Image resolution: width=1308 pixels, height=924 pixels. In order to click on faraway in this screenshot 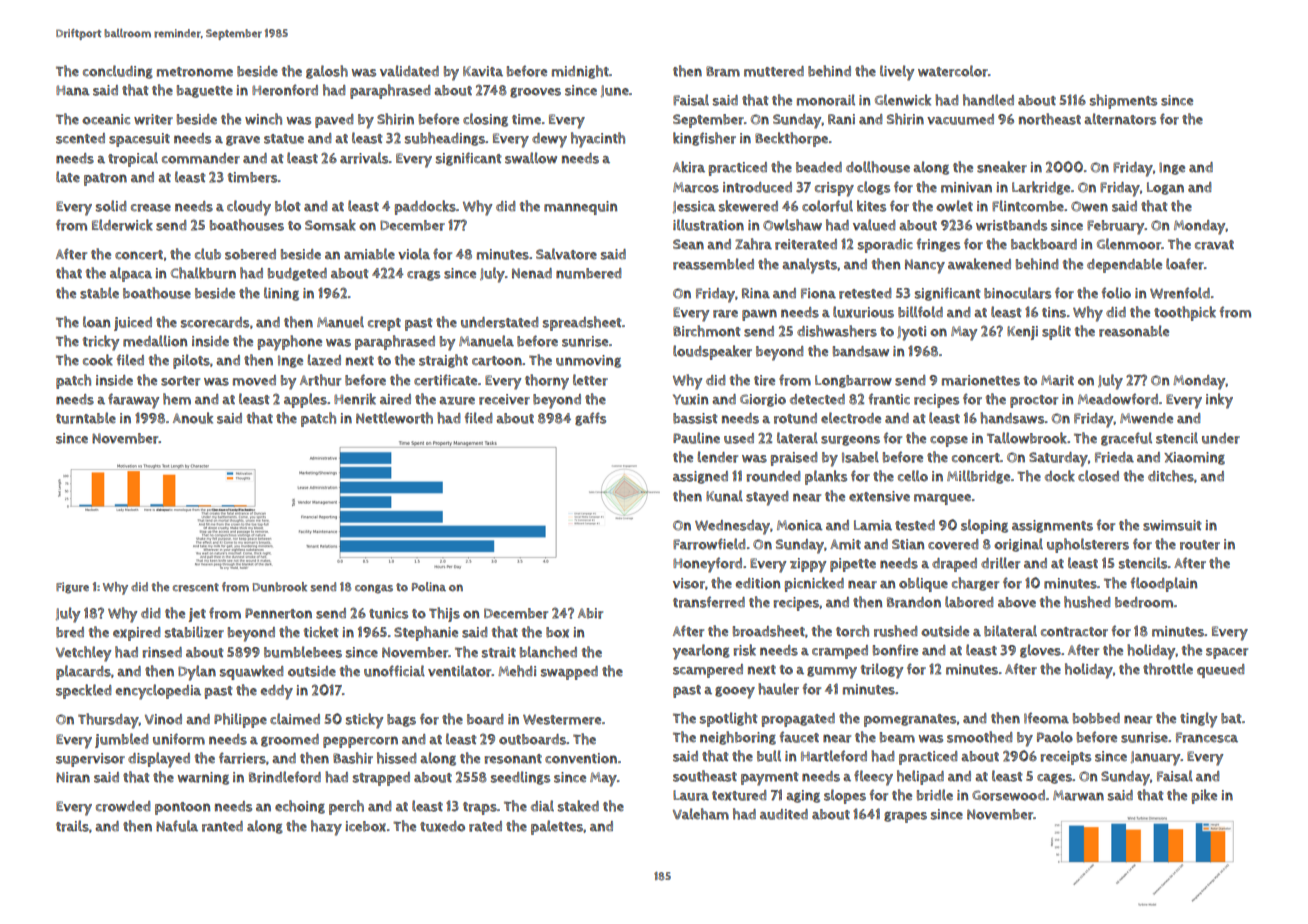, I will do `click(133, 401)`.
